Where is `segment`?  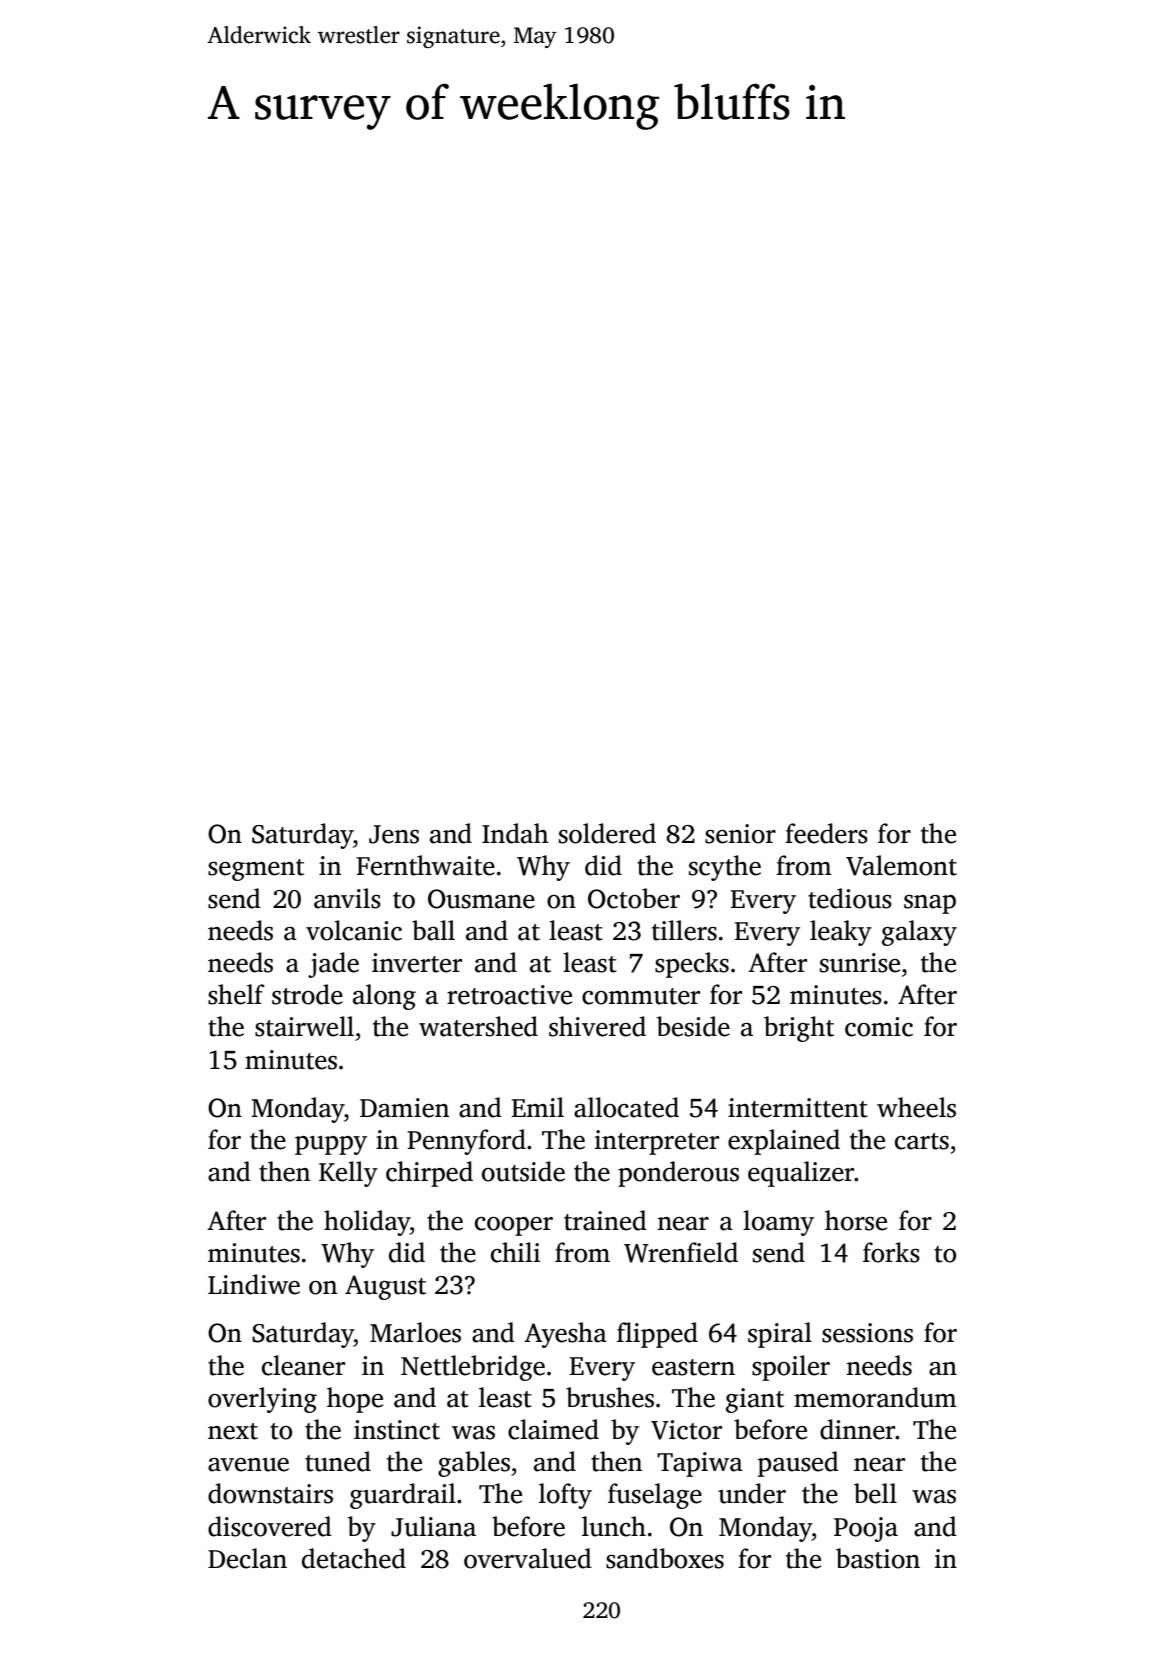
segment is located at coordinates (256, 870).
